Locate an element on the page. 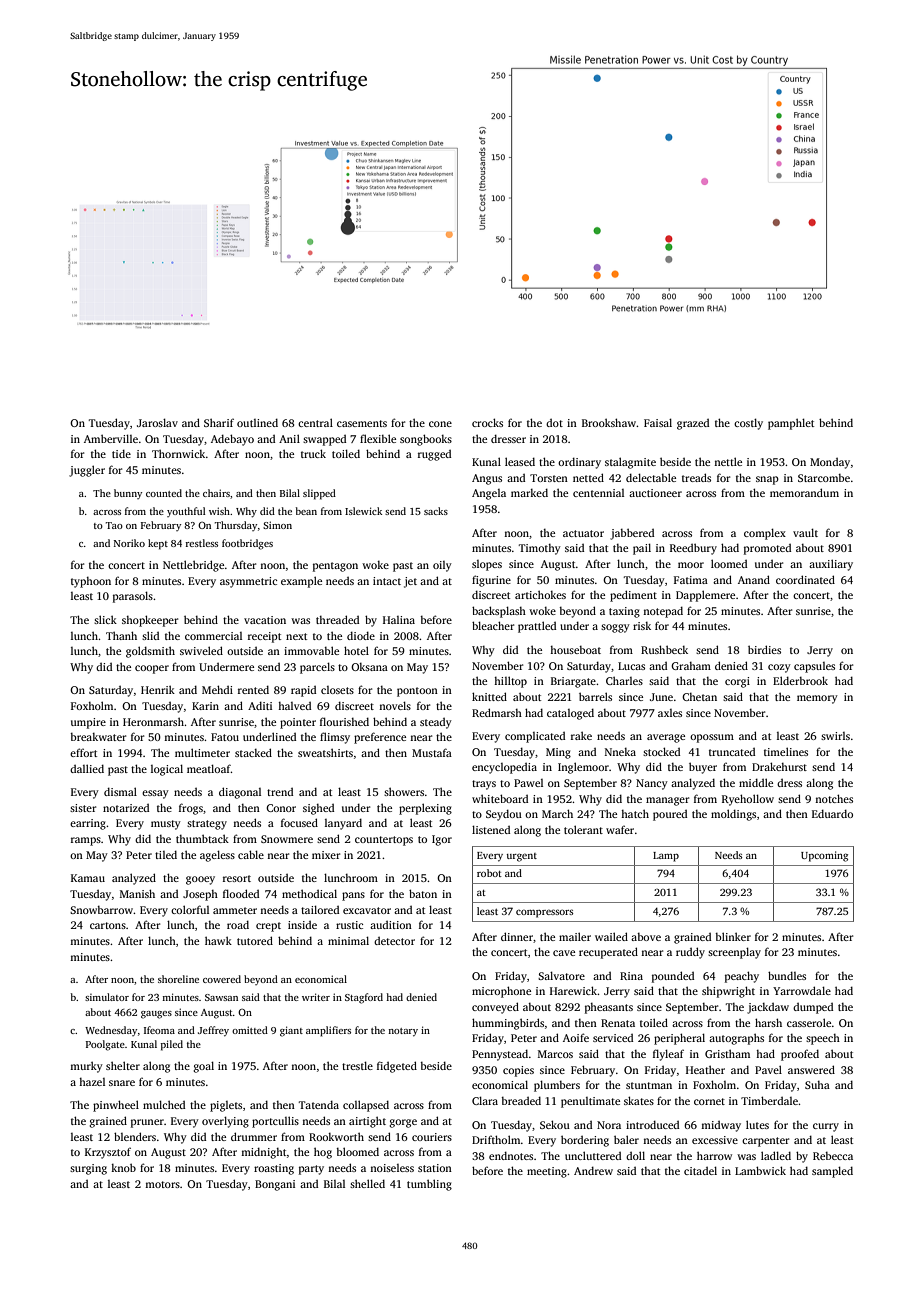  Torsten is located at coordinates (549, 478).
